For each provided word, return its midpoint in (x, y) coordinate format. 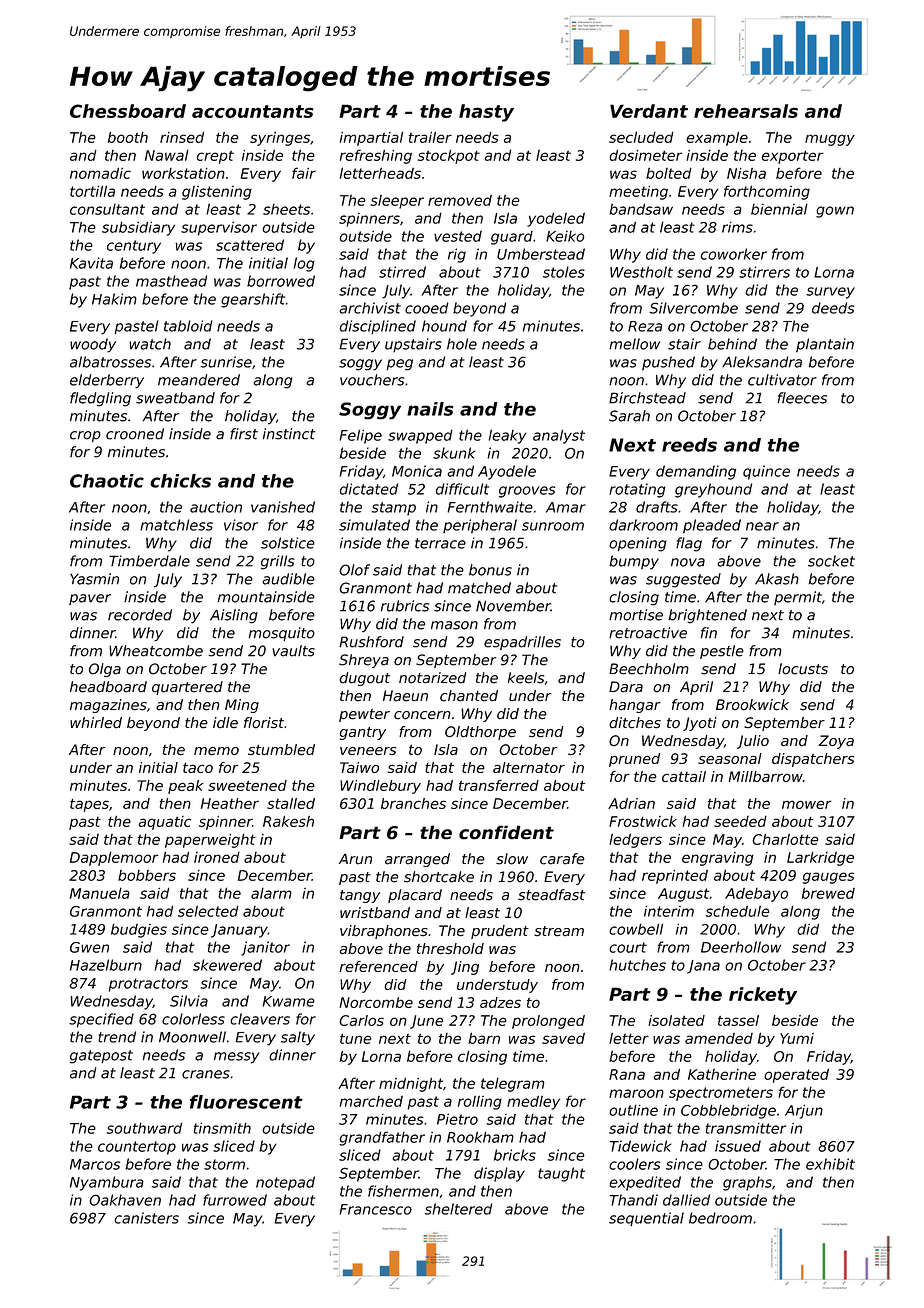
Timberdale (149, 561)
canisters (146, 1218)
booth (128, 137)
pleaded (712, 526)
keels (526, 678)
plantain (825, 345)
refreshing (376, 156)
